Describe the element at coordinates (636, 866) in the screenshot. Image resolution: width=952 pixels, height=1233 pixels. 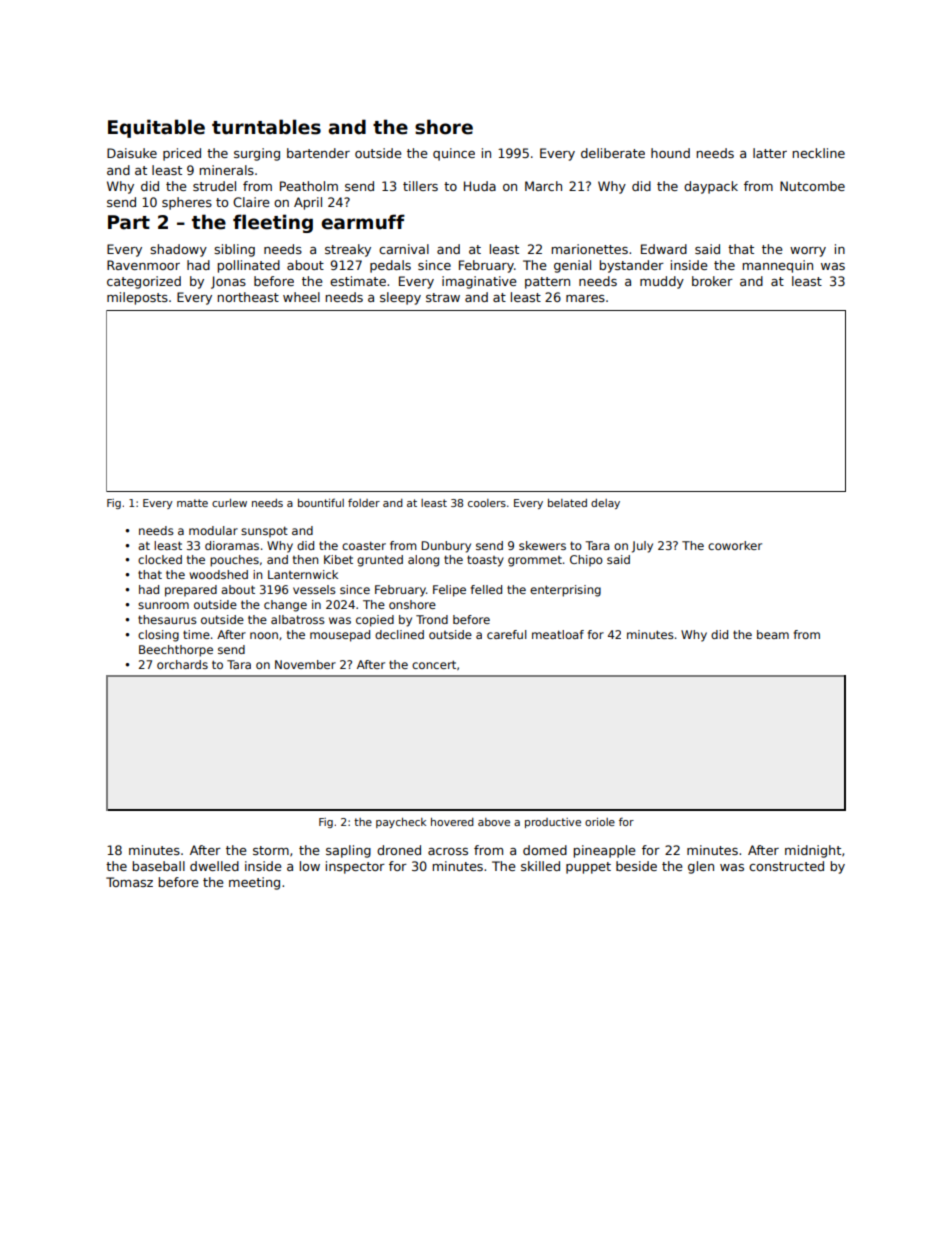
I see `beside` at that location.
